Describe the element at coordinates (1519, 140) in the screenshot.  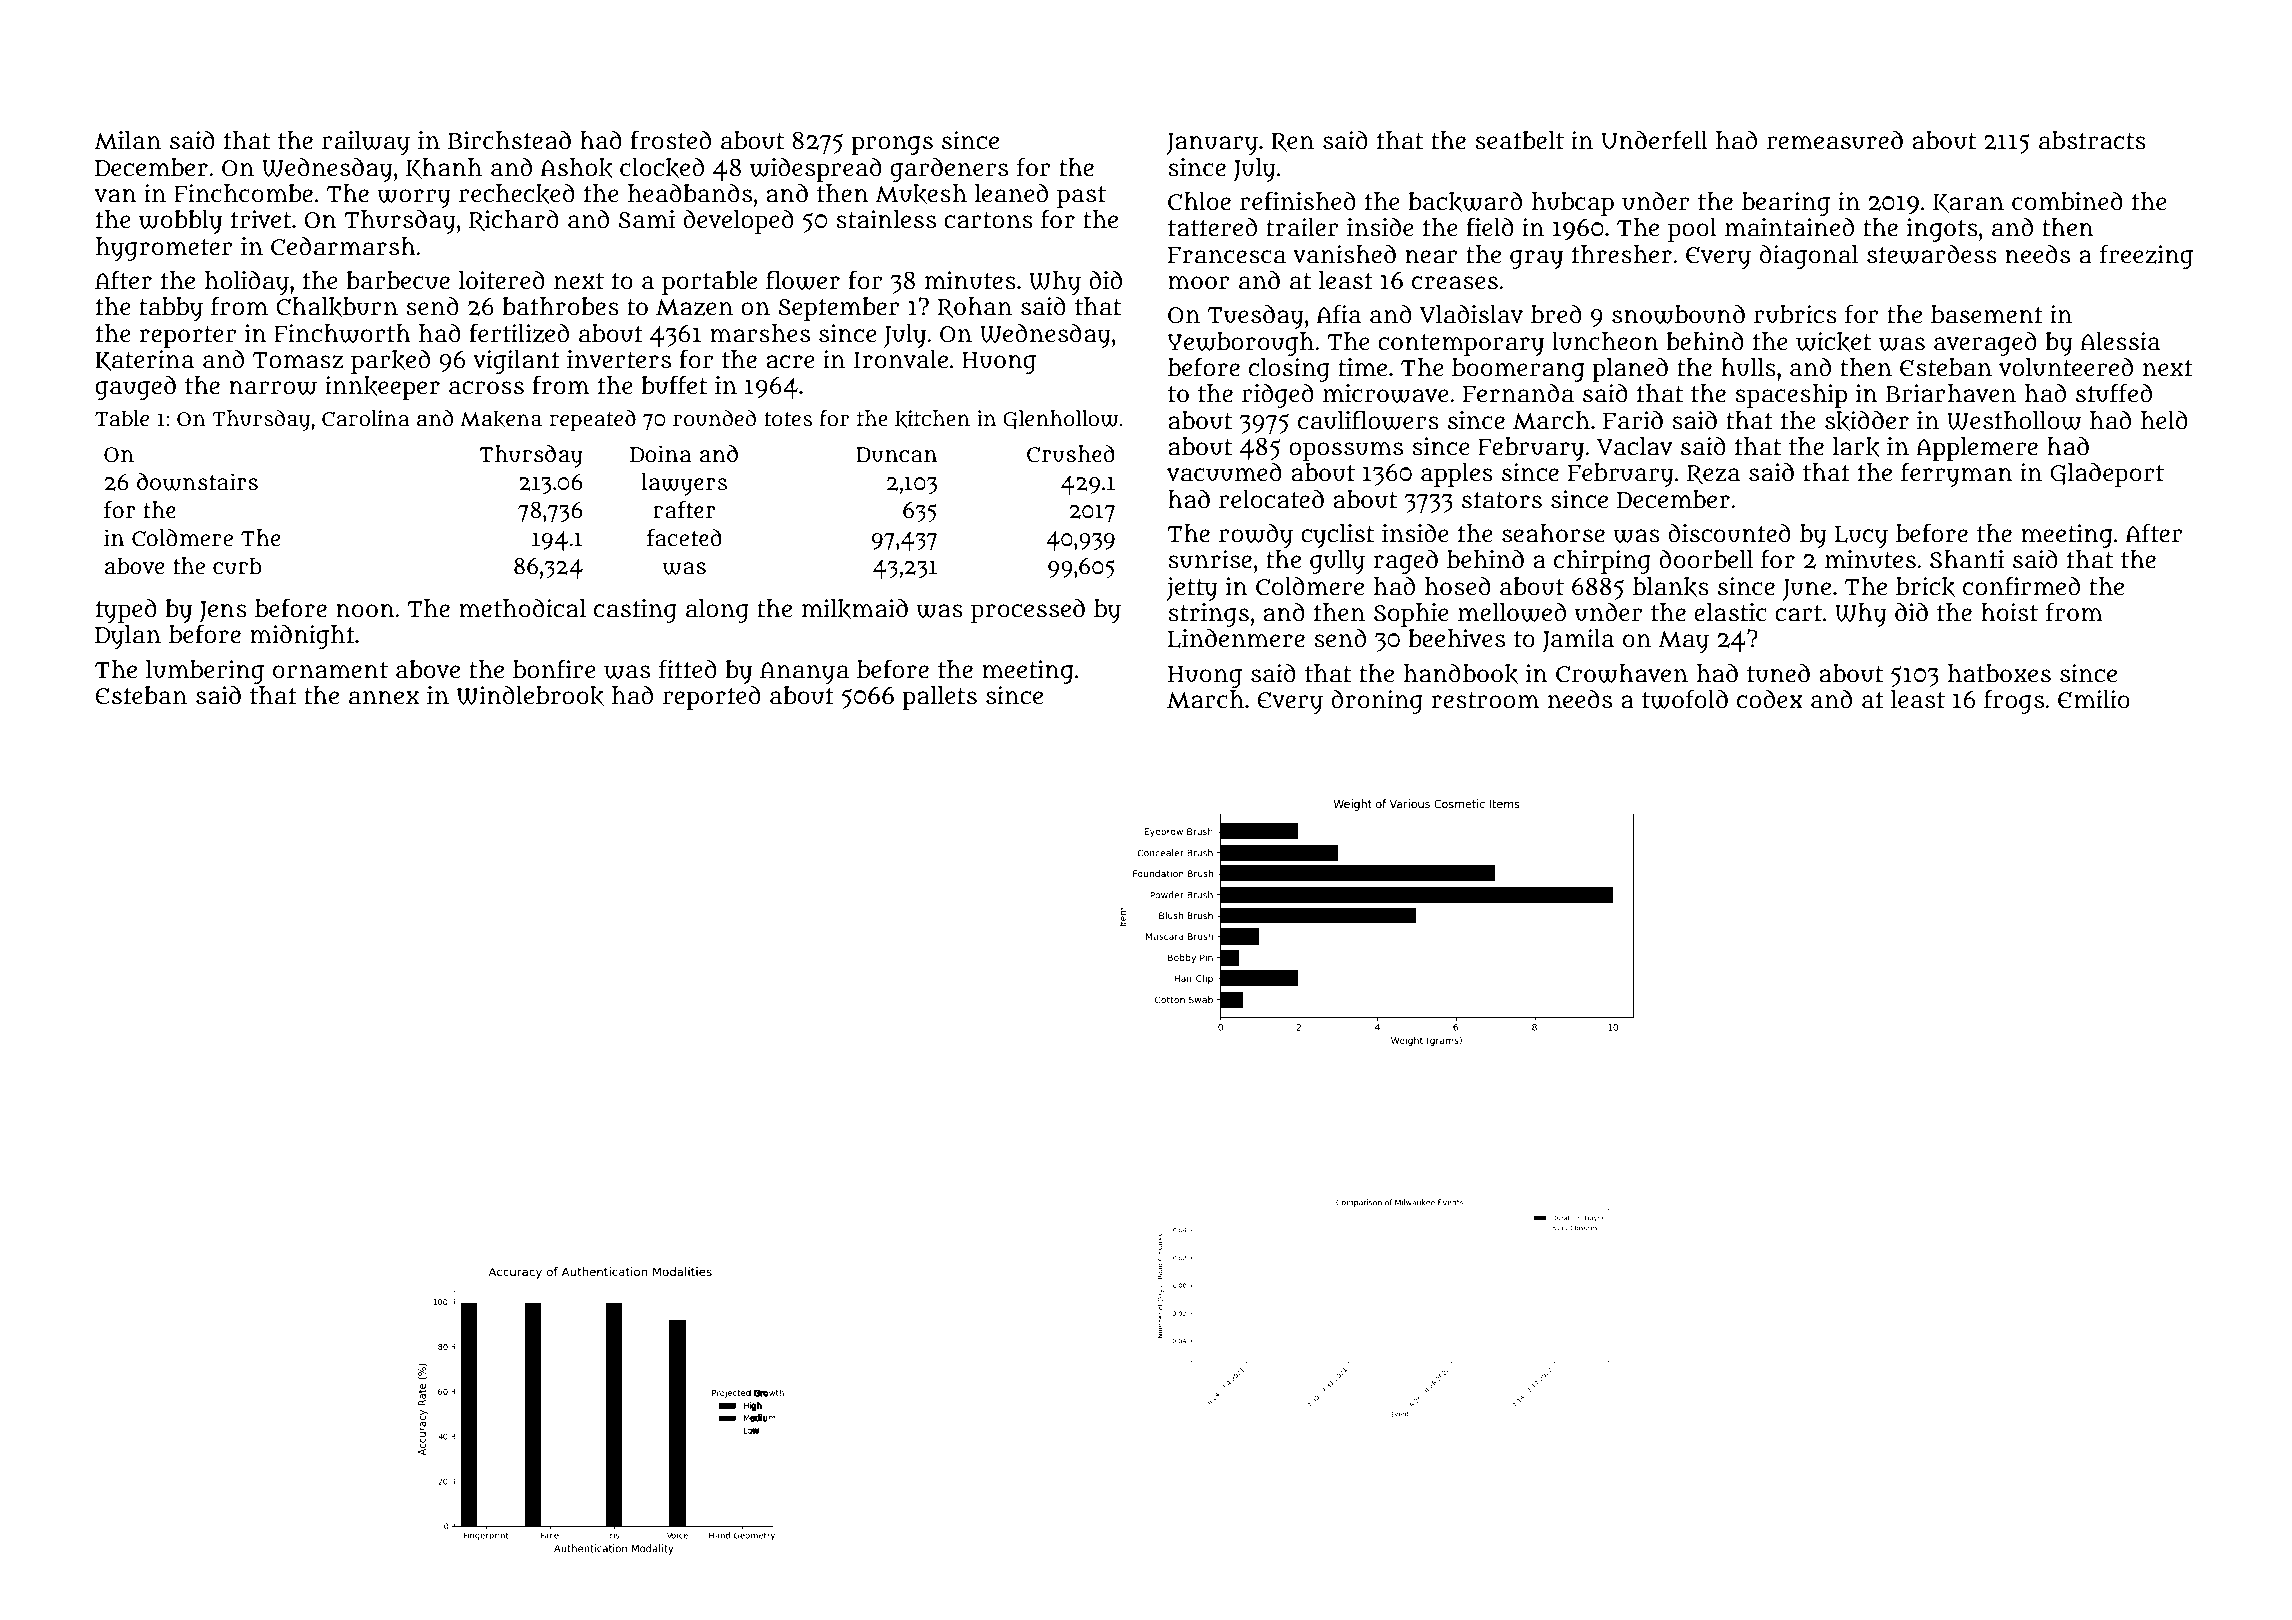
I see `seatbelt` at that location.
